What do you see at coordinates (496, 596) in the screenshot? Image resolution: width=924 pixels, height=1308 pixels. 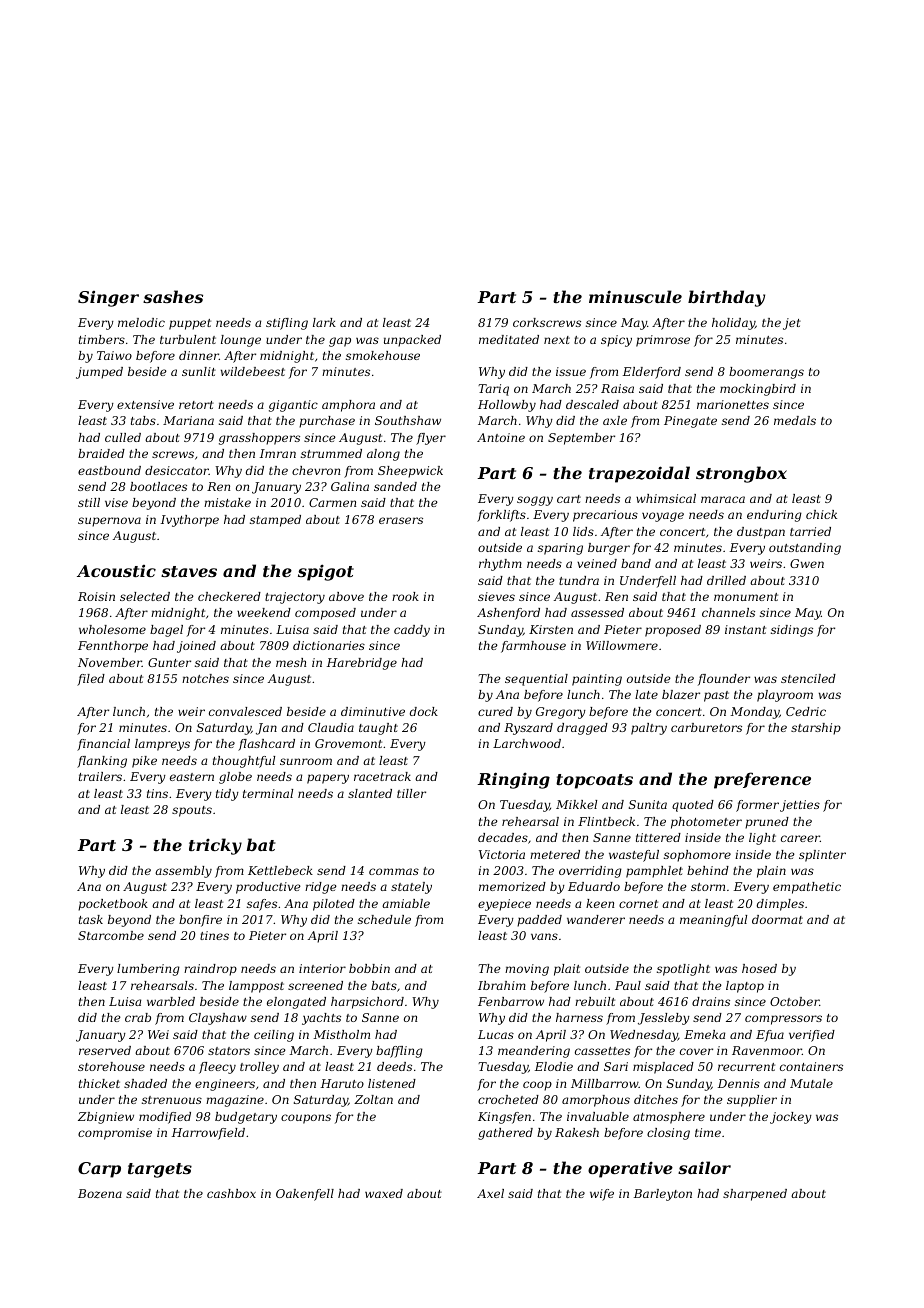 I see `sieves` at bounding box center [496, 596].
